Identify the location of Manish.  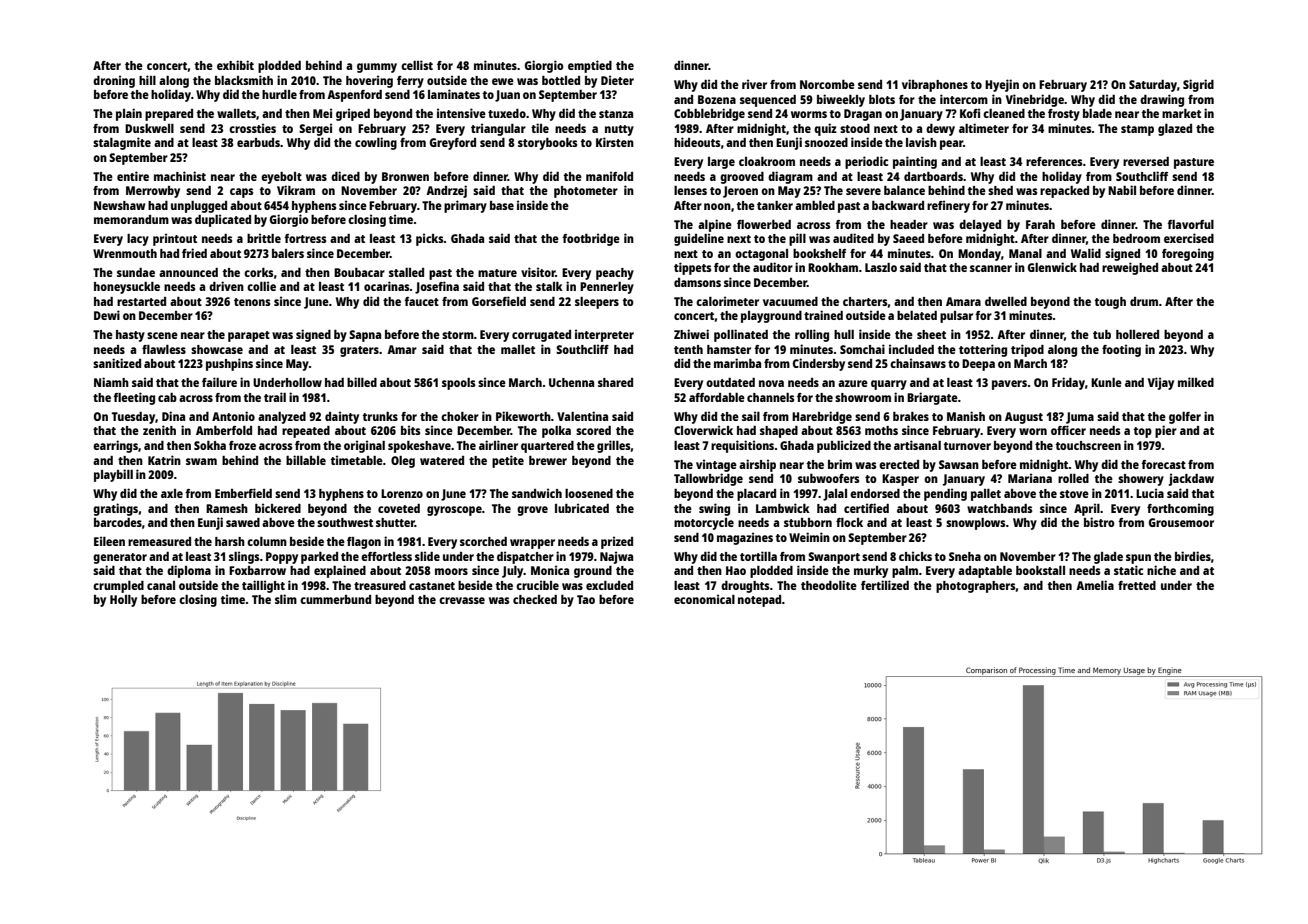
(966, 416).
